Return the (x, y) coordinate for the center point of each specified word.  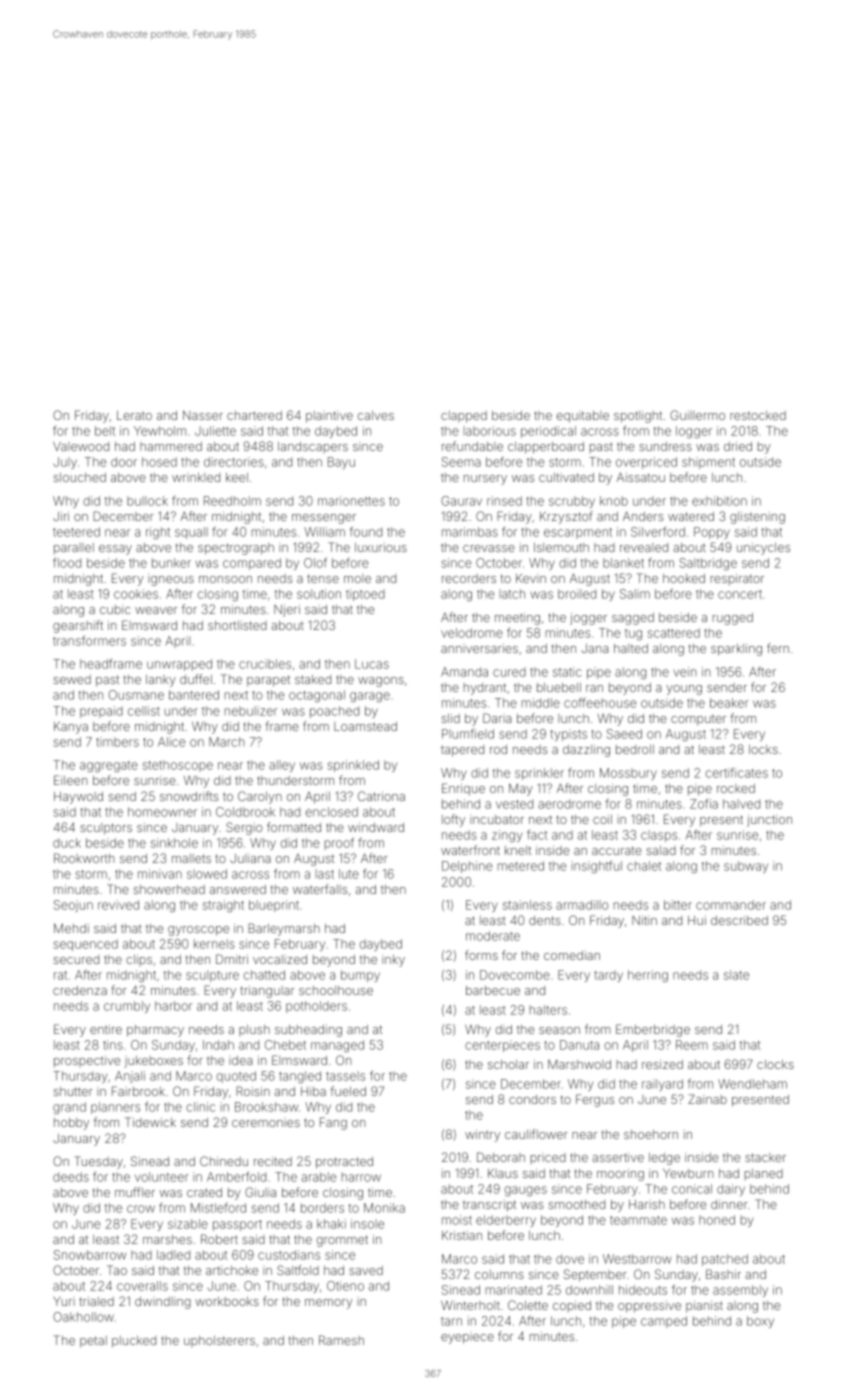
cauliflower (536, 1134)
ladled (173, 1255)
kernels (214, 944)
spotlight (638, 417)
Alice (172, 742)
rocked (736, 788)
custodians (289, 1255)
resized (662, 1064)
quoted (236, 1077)
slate (736, 975)
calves (376, 415)
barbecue (493, 990)
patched (725, 1260)
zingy (507, 836)
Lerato (134, 415)
